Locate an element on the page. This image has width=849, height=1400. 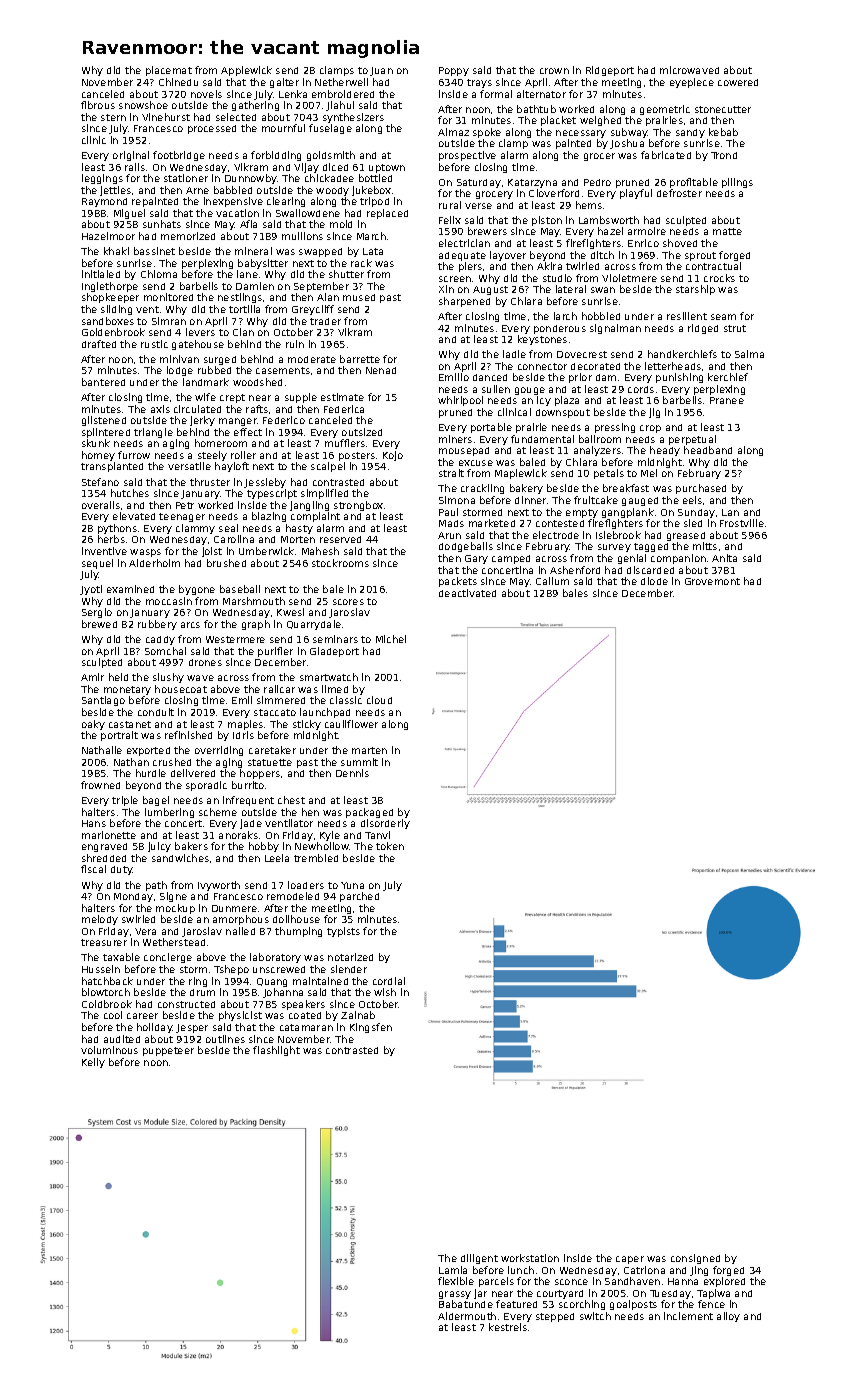
juicy is located at coordinates (159, 847).
